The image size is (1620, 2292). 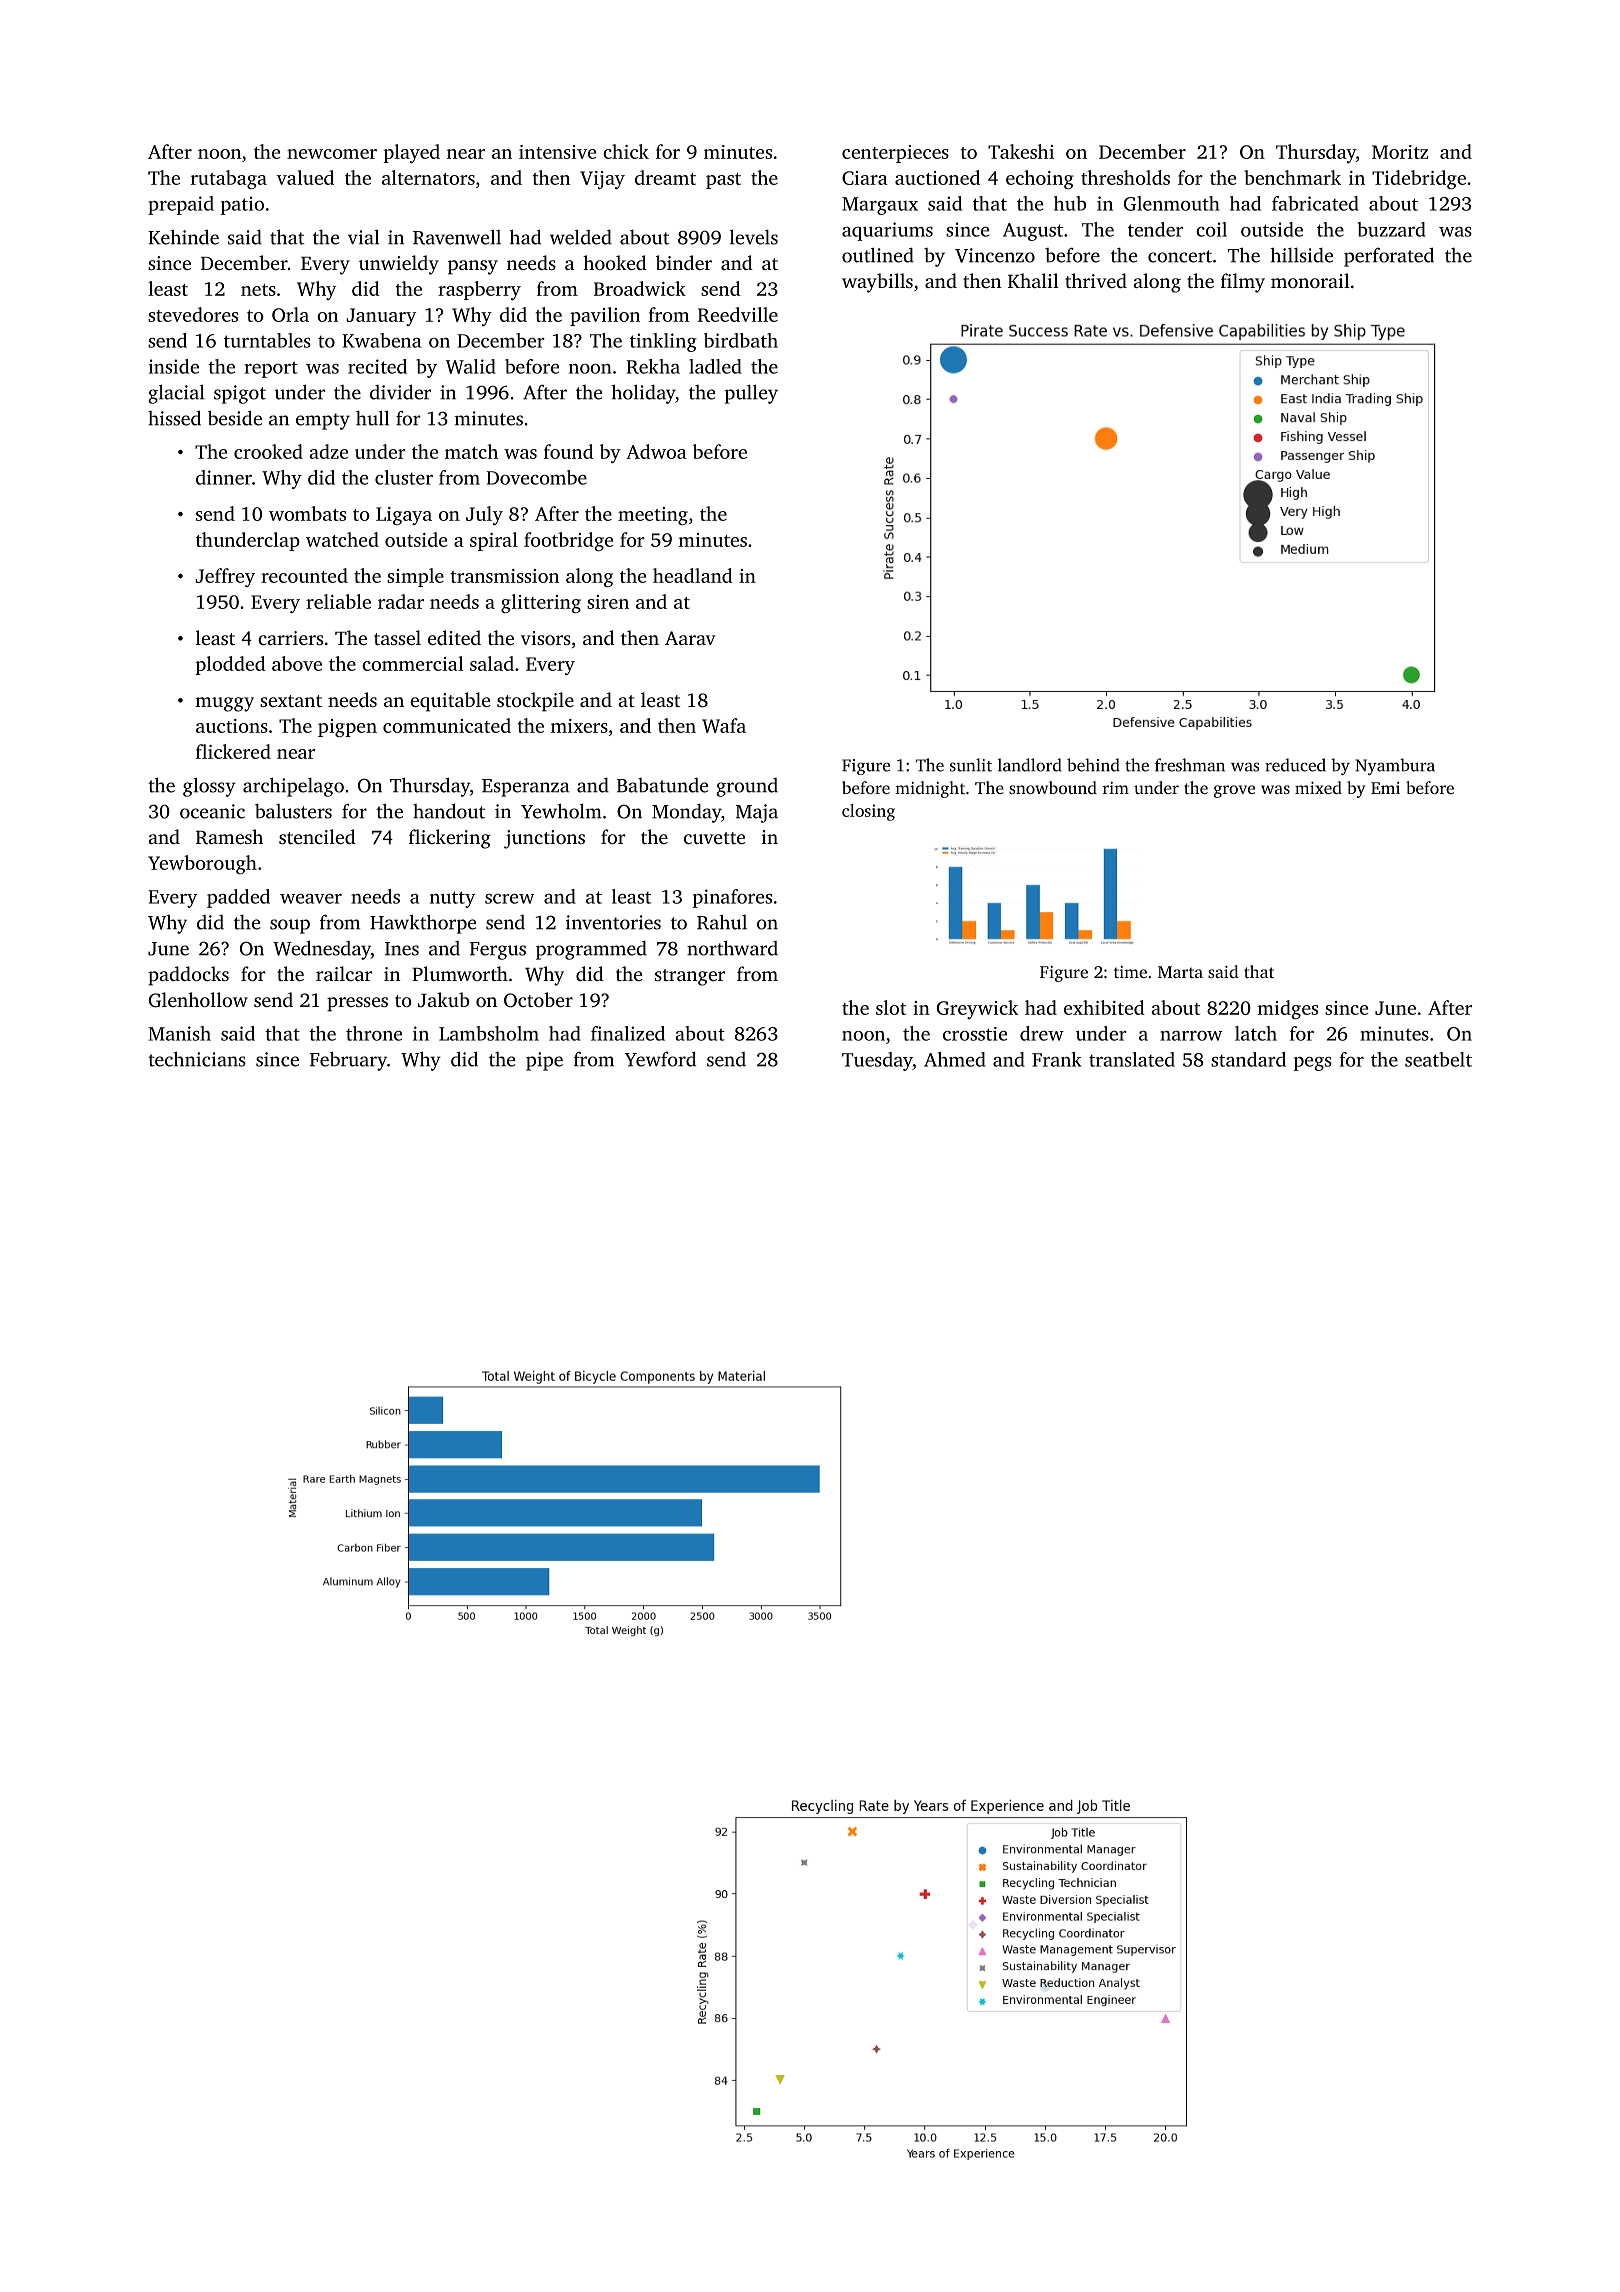 I want to click on Jeffrey, so click(x=225, y=577).
